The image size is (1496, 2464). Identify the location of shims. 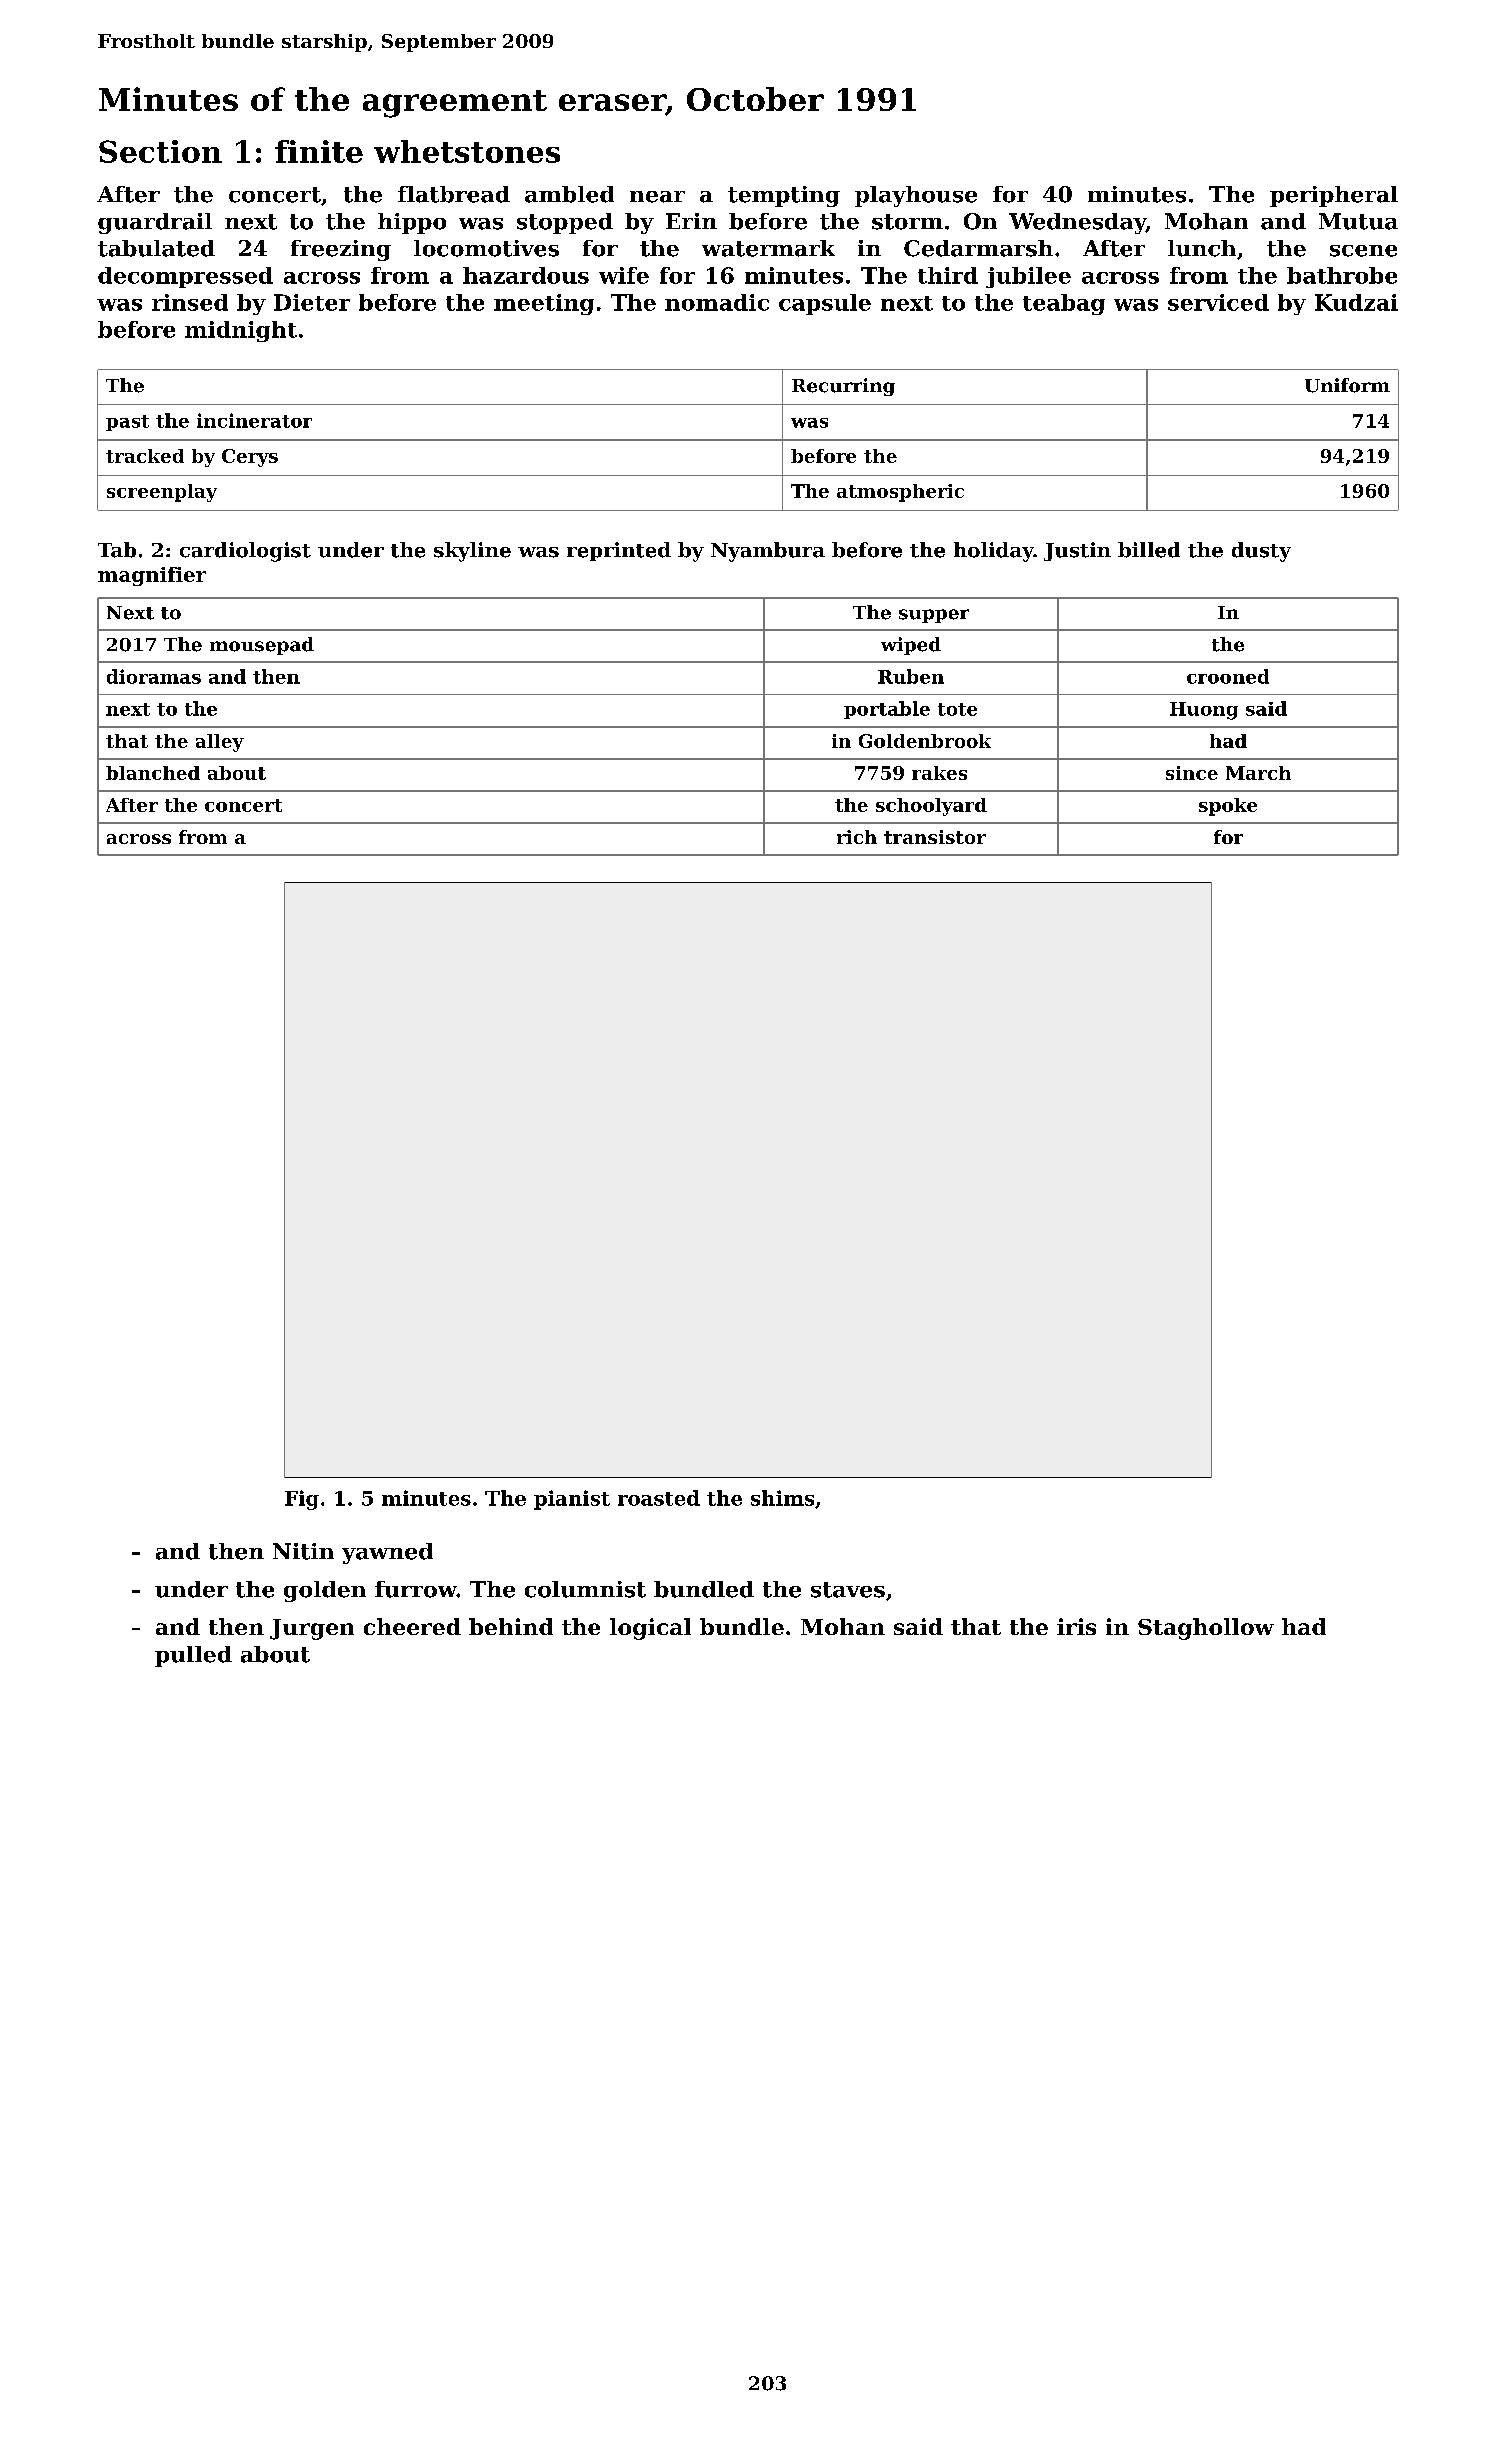
(782, 1498).
